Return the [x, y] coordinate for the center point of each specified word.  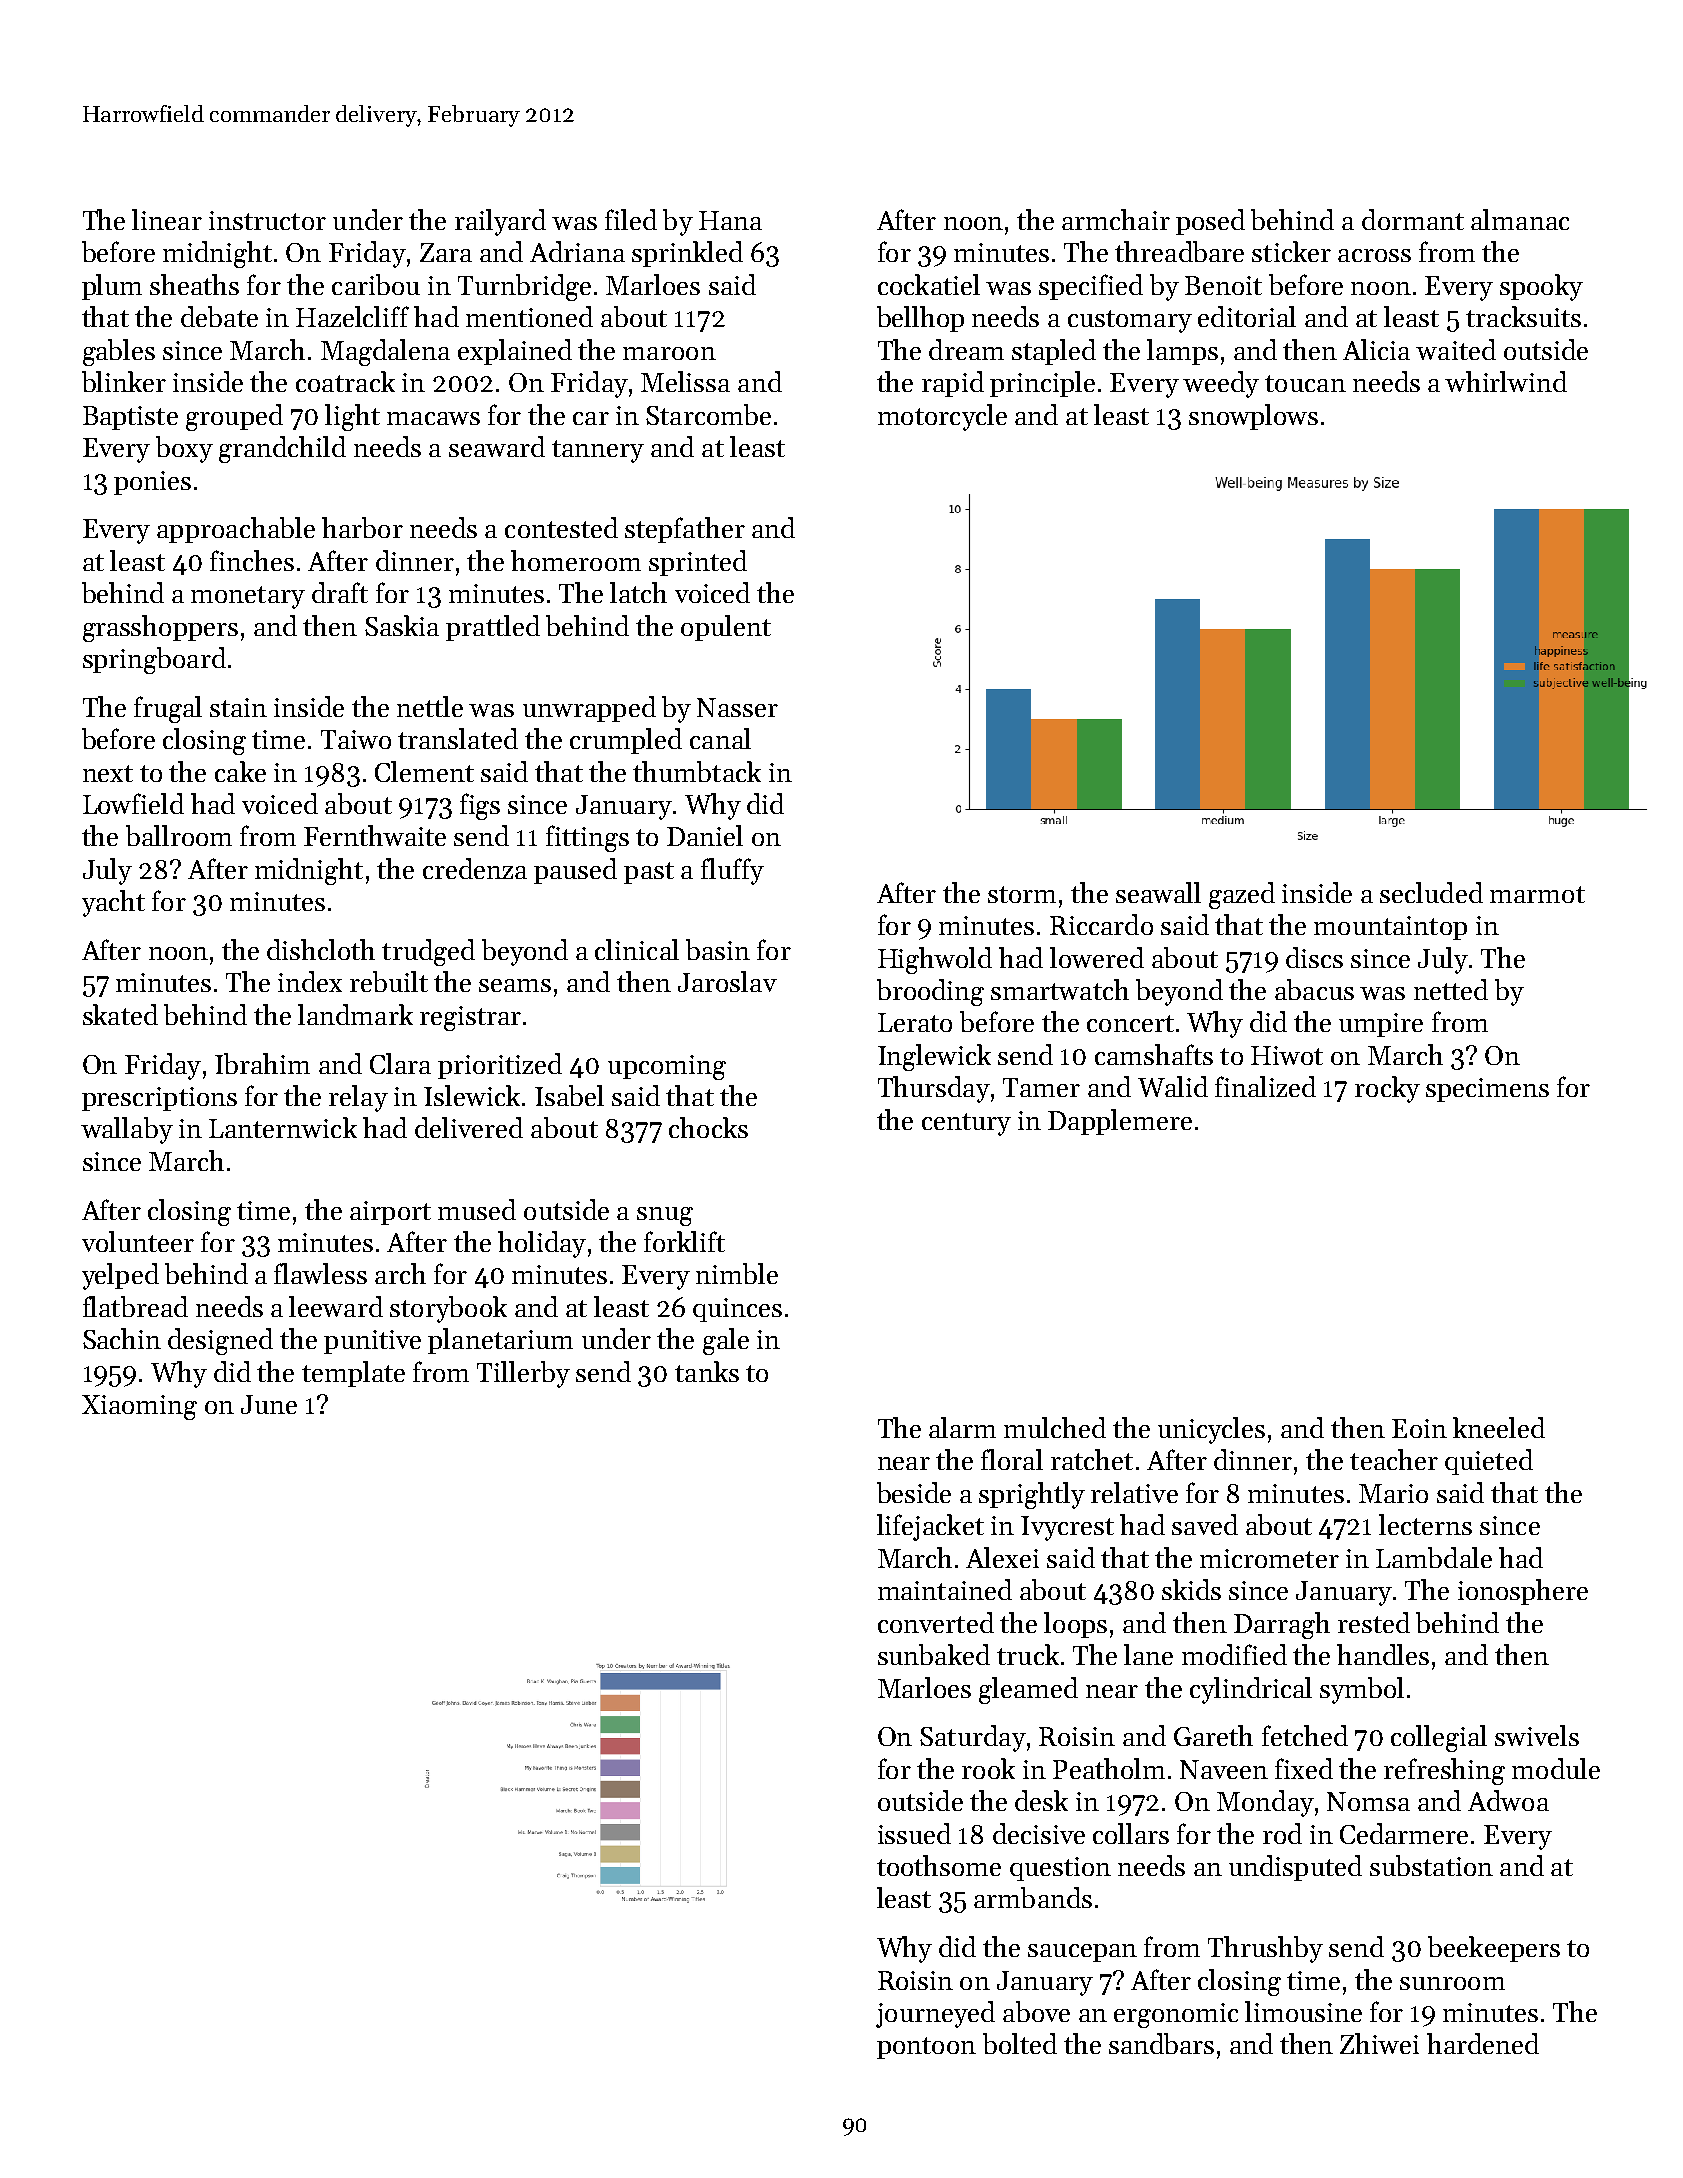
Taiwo [356, 739]
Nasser [737, 707]
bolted [1020, 2043]
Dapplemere [1120, 1122]
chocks [708, 1127]
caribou [376, 284]
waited [1456, 349]
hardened [1483, 2043]
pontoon [926, 2048]
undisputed [1295, 1868]
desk [1041, 1800]
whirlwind [1506, 381]
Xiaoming [139, 1407]
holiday [542, 1244]
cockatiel [929, 284]
